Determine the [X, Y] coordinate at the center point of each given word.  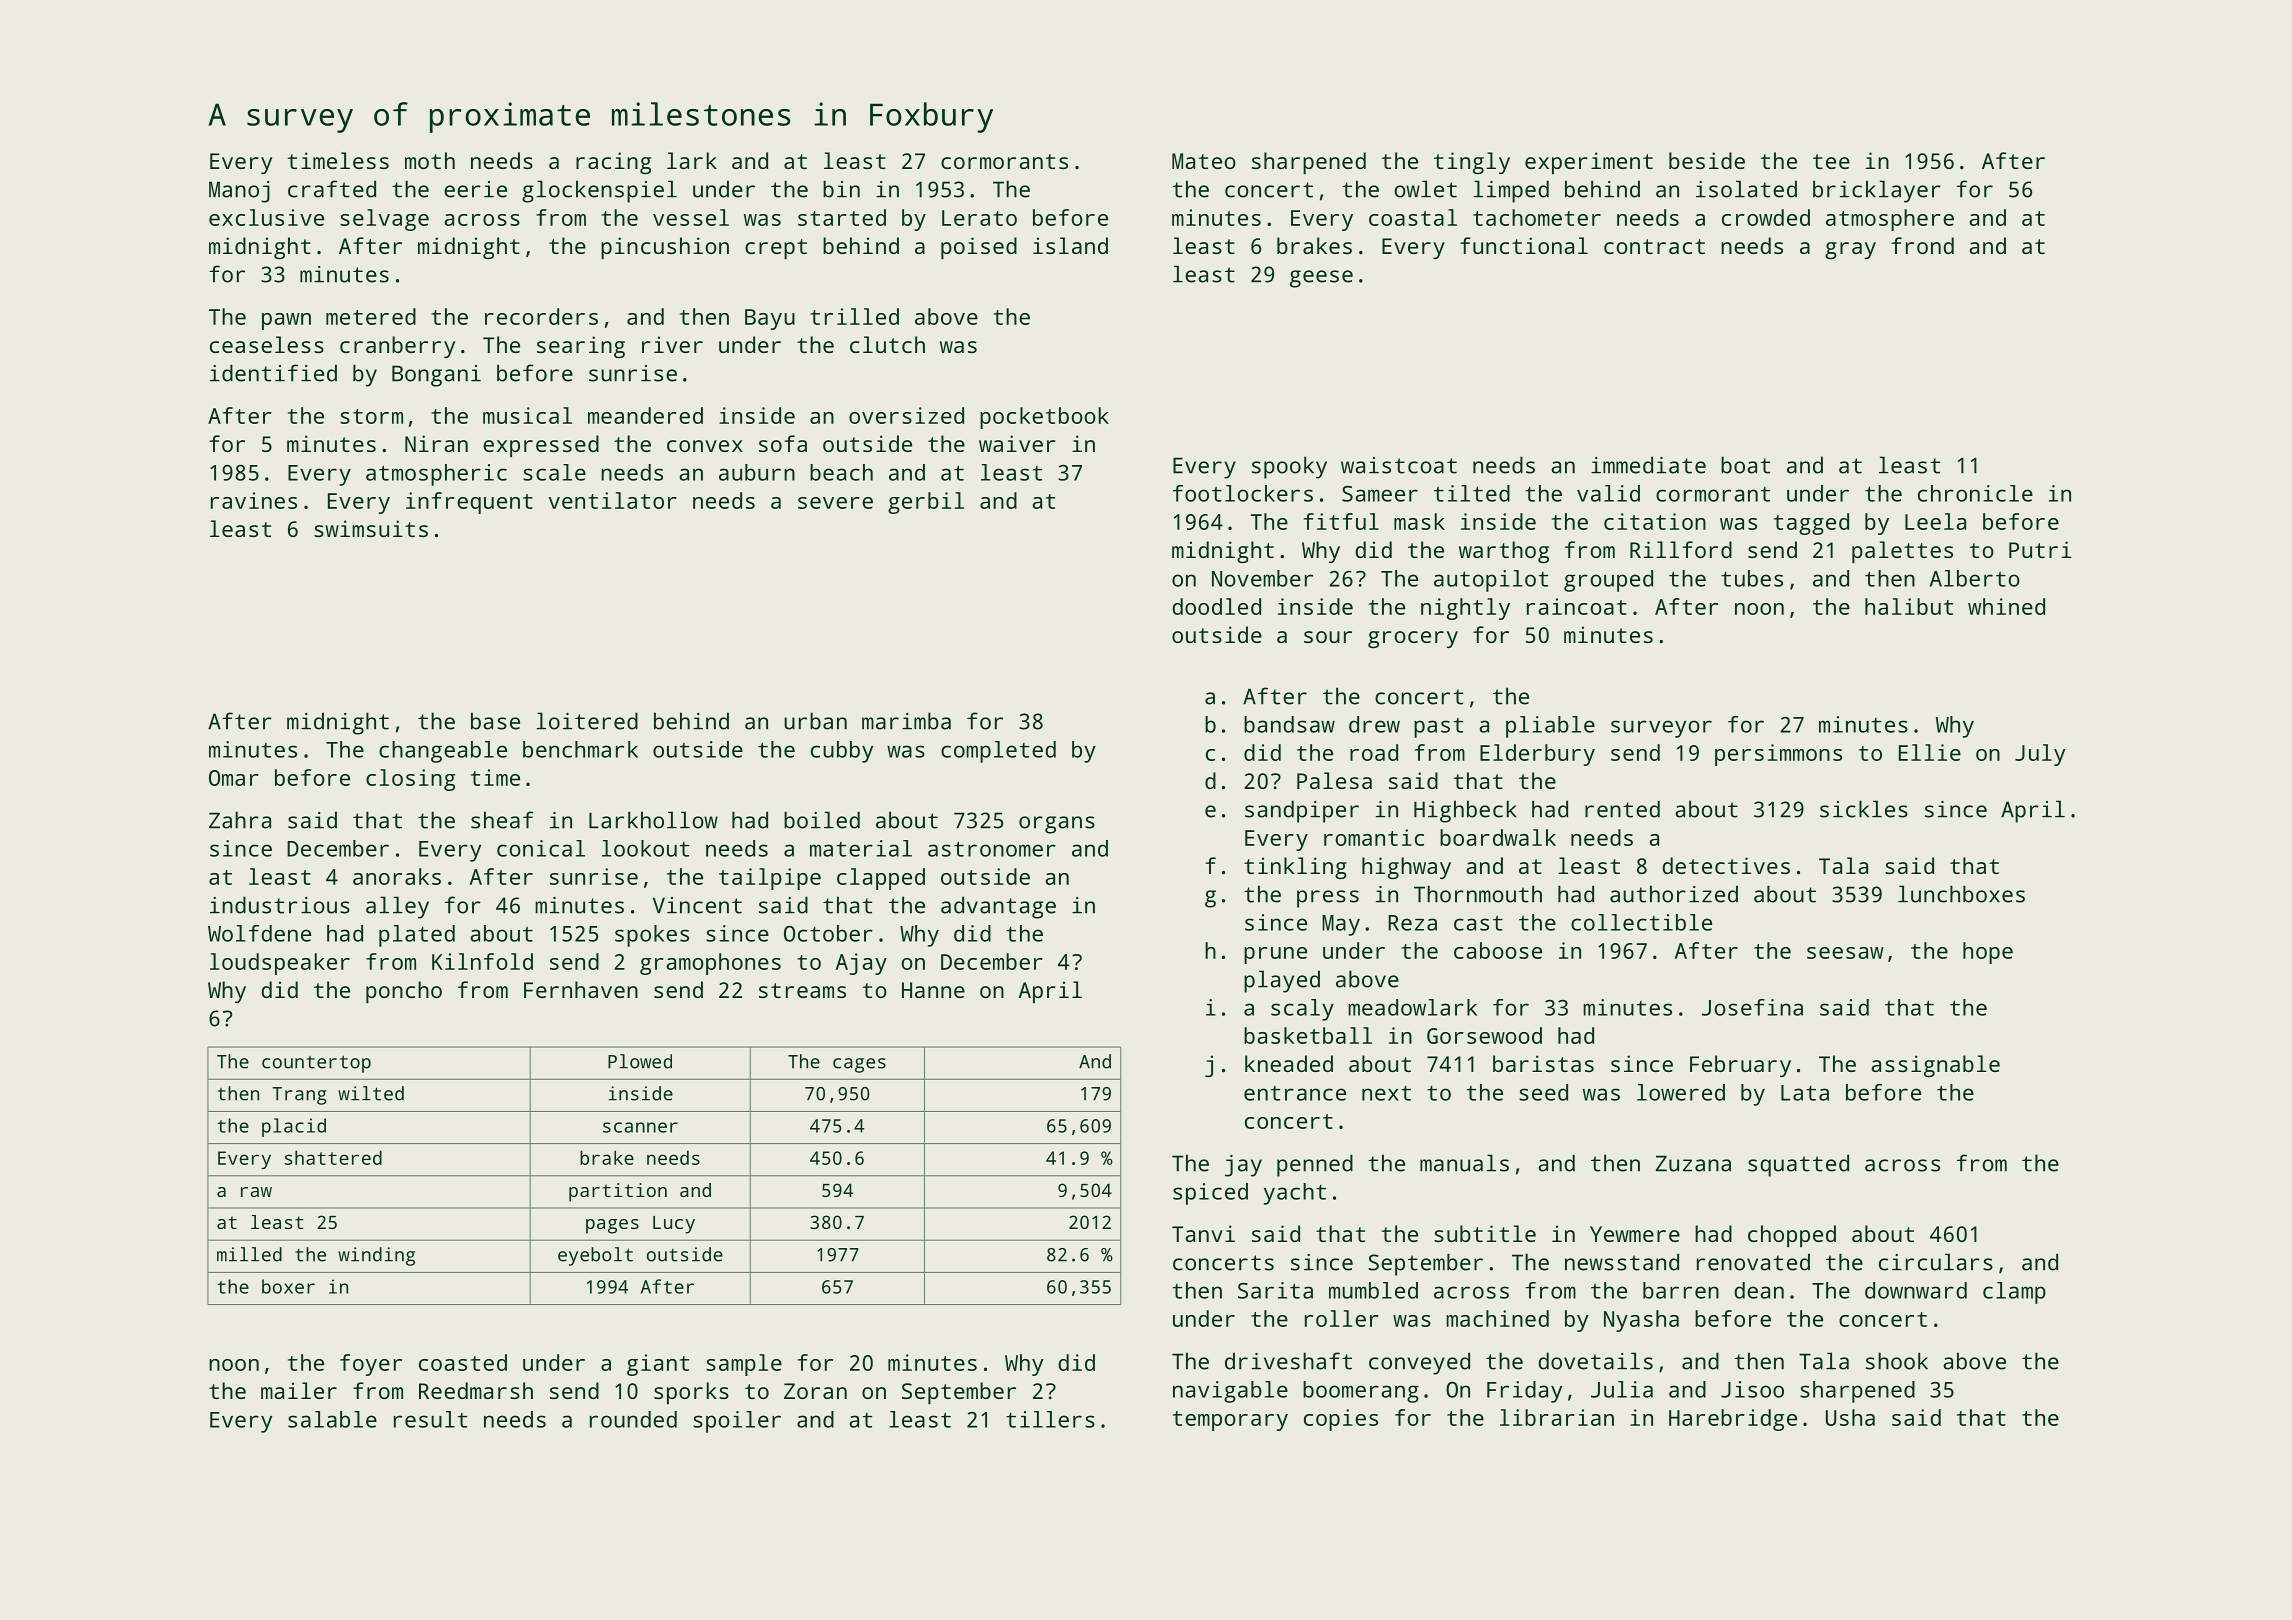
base [495, 721]
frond [1922, 245]
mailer [299, 1390]
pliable [1550, 727]
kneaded [1289, 1063]
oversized [906, 415]
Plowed [640, 1061]
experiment [1589, 163]
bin [841, 189]
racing [613, 163]
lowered [1681, 1092]
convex [705, 446]
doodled [1216, 606]
